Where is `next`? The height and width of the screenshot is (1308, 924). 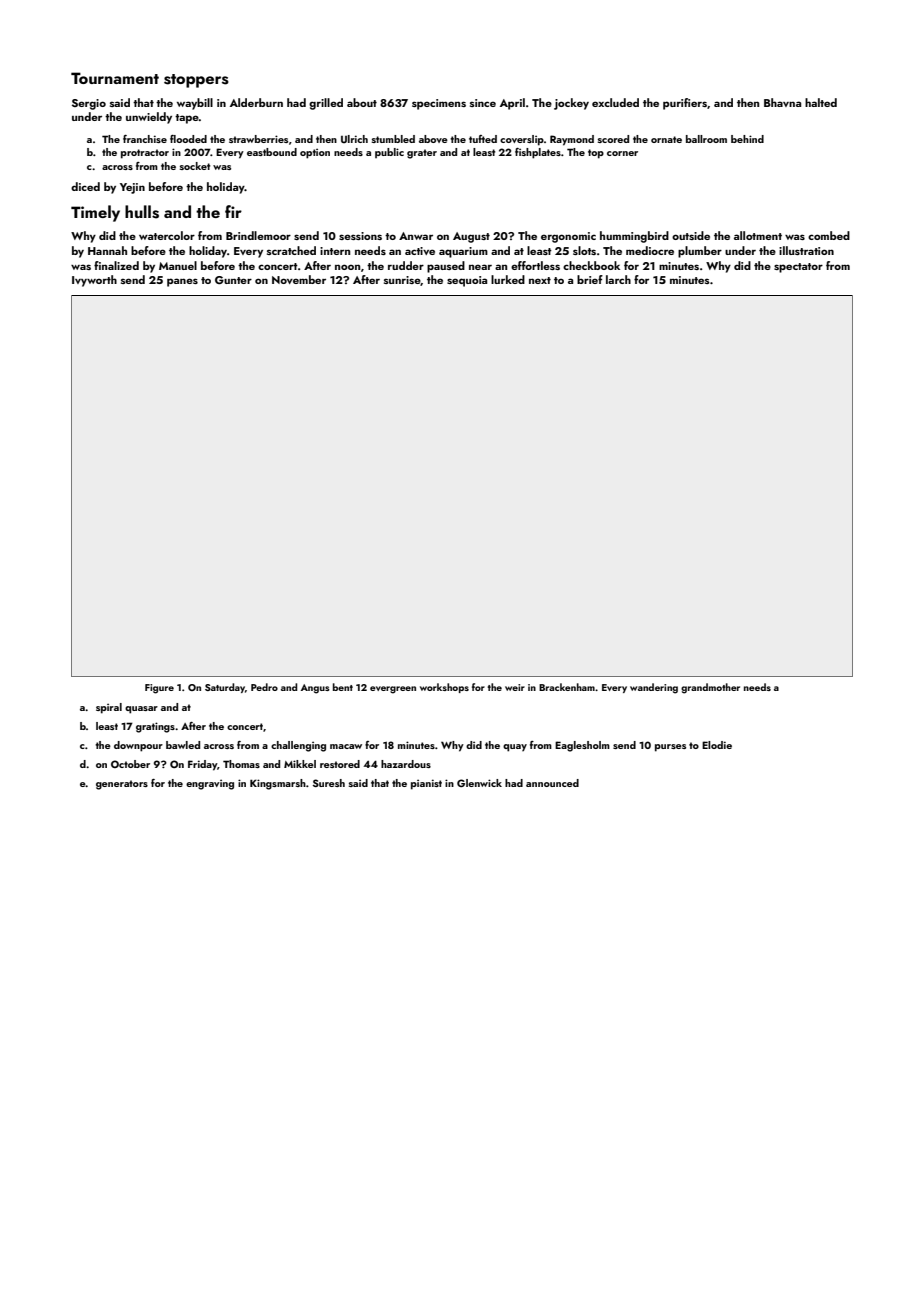
next is located at coordinates (540, 280).
